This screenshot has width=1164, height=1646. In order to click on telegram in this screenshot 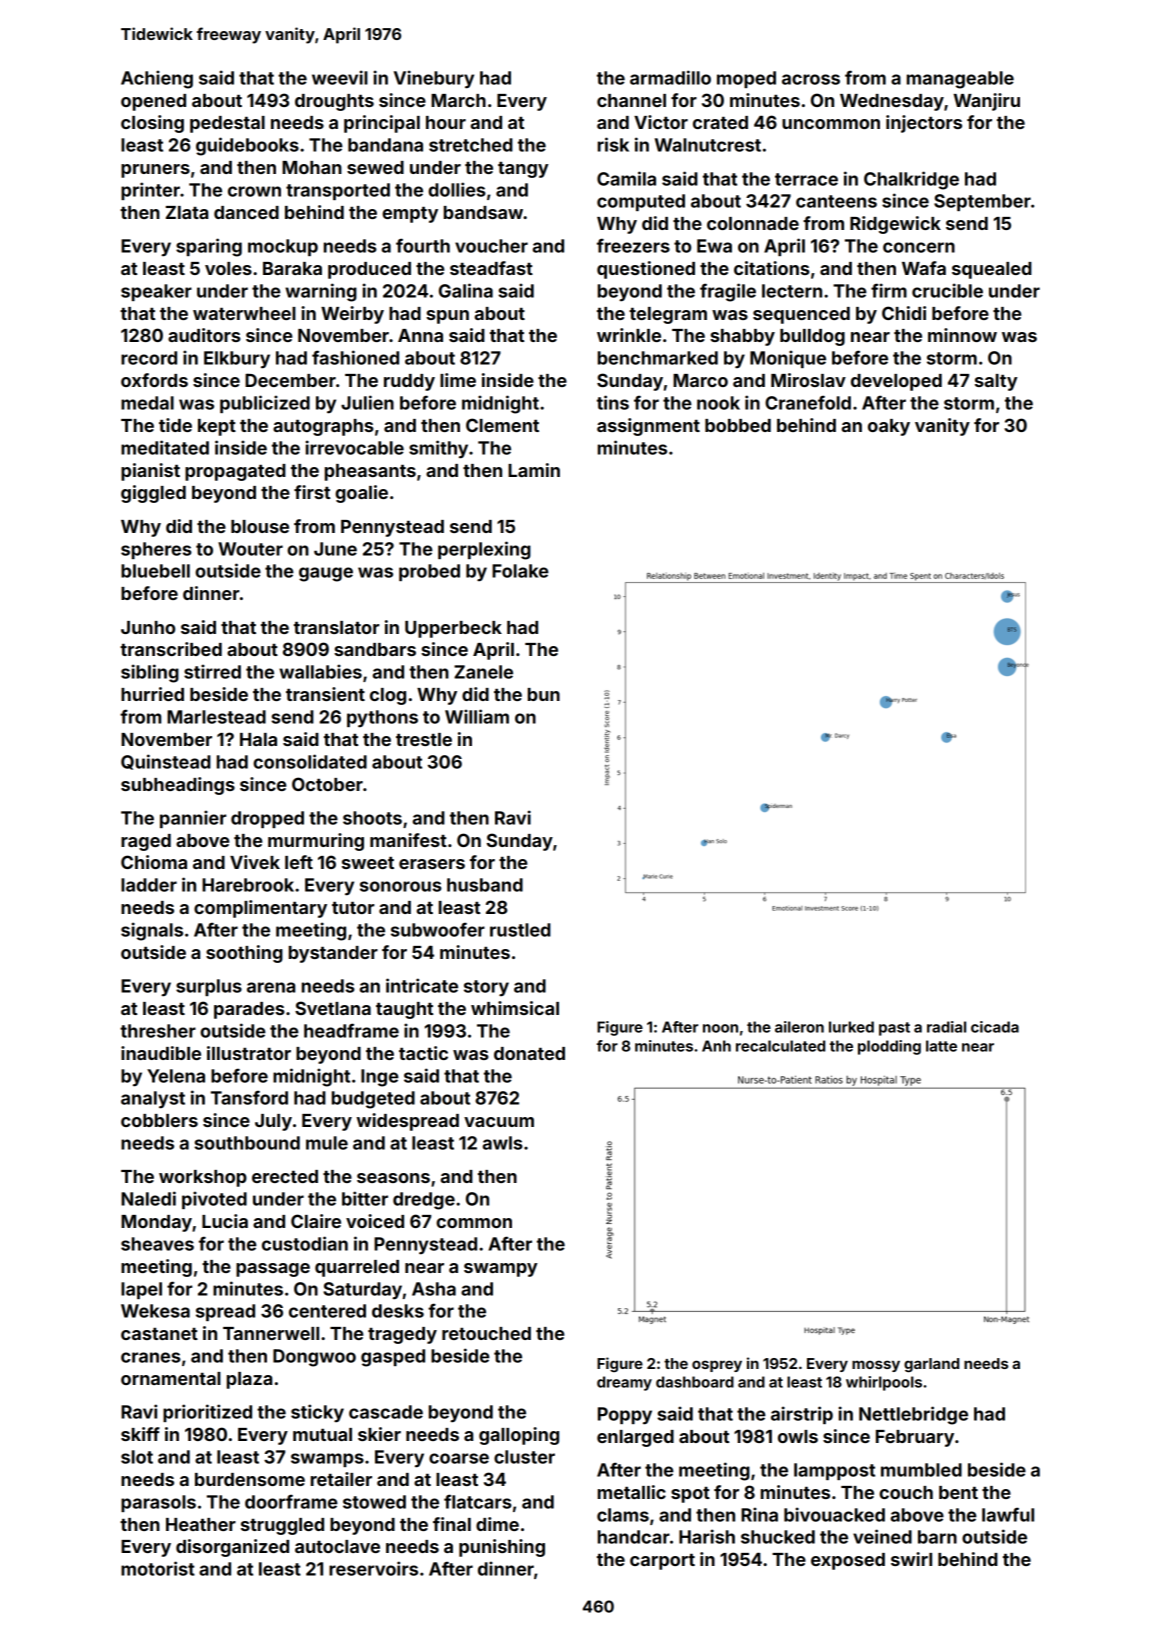, I will do `click(668, 315)`.
